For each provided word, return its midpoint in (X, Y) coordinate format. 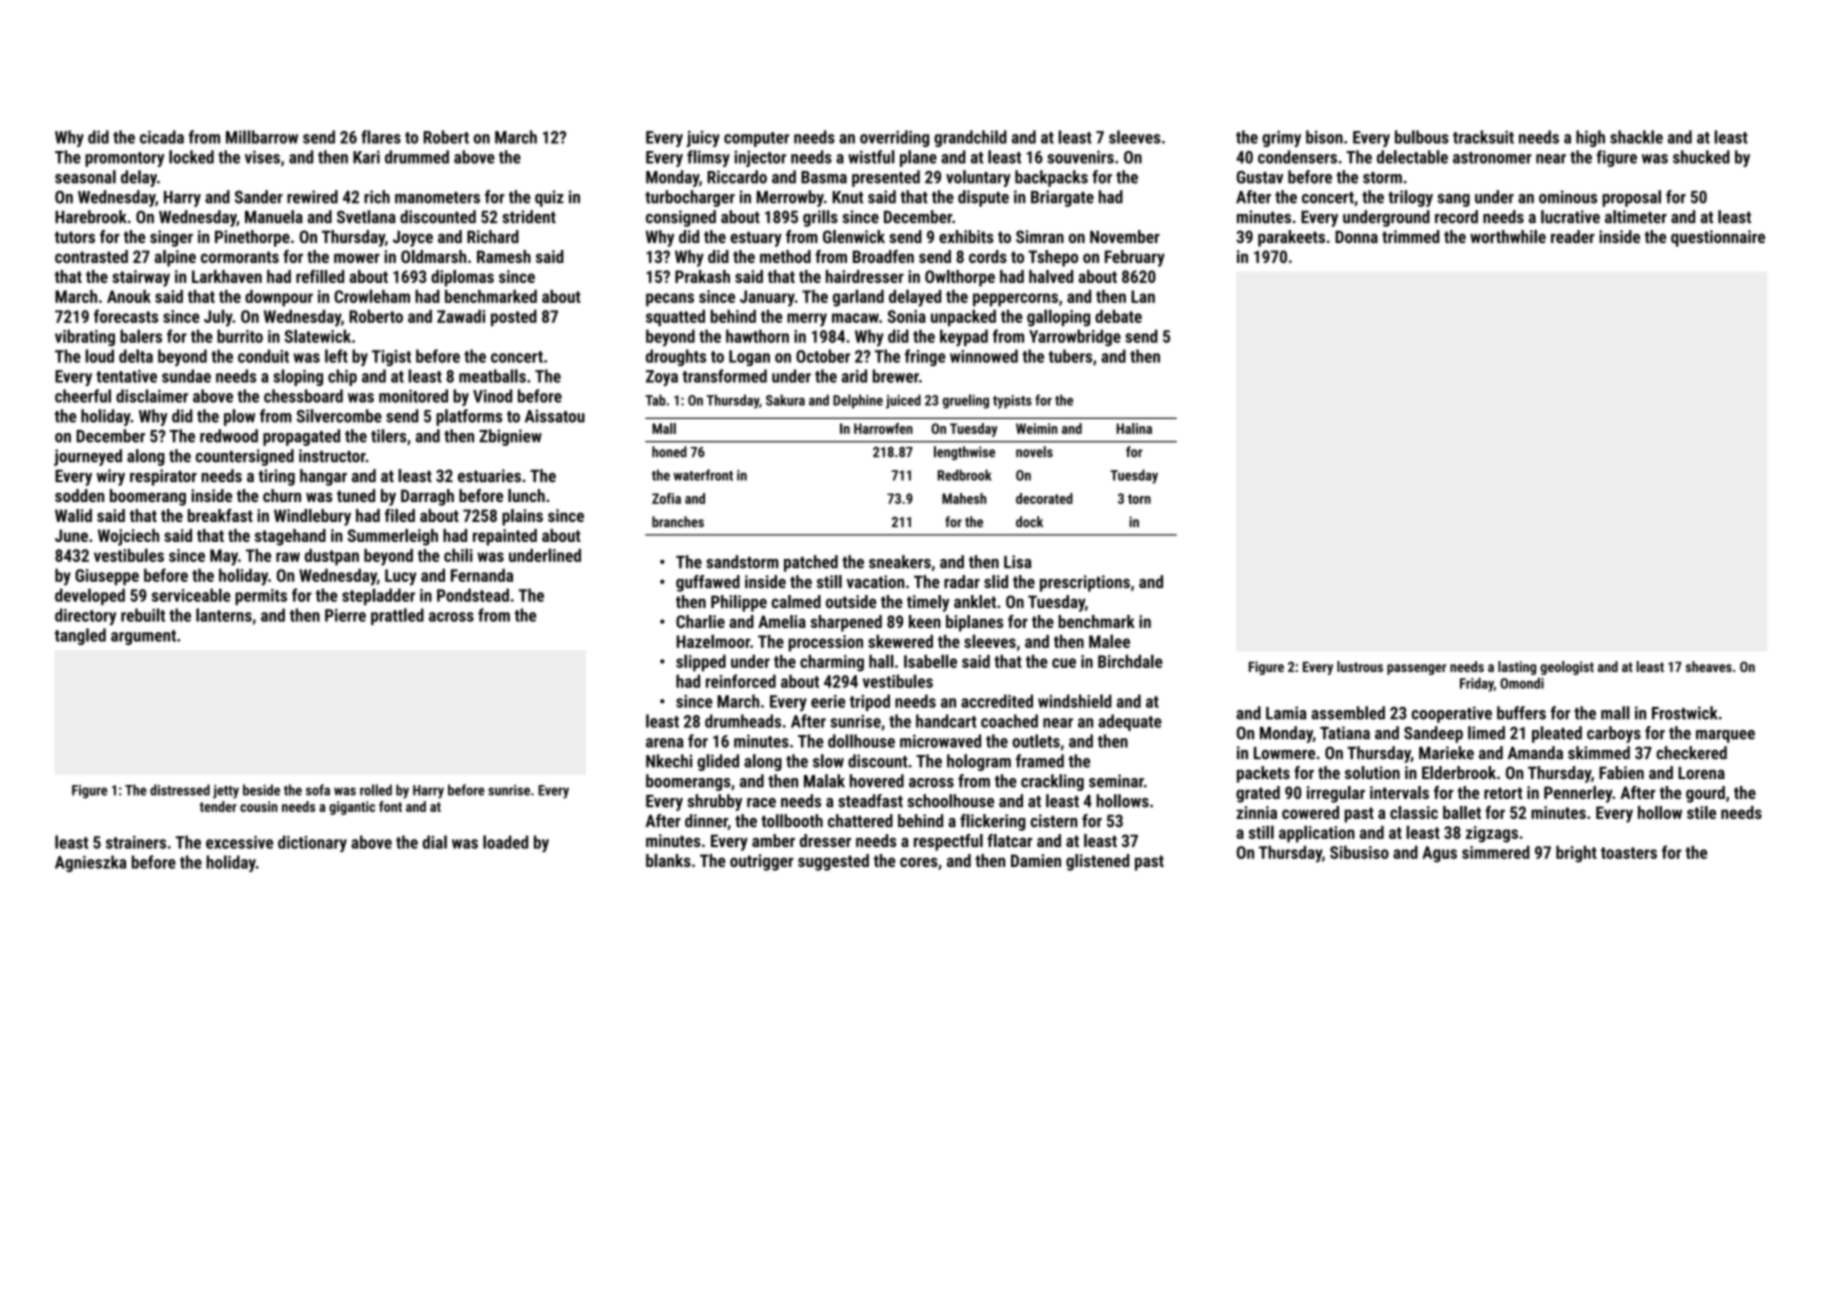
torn (1139, 499)
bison (1324, 137)
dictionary (312, 844)
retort (1503, 793)
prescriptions (1085, 583)
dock (1029, 521)
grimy (1281, 138)
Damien (1036, 860)
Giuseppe (107, 577)
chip (342, 377)
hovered (877, 781)
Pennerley (1578, 794)
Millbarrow (262, 137)
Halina (1134, 428)
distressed (180, 790)
